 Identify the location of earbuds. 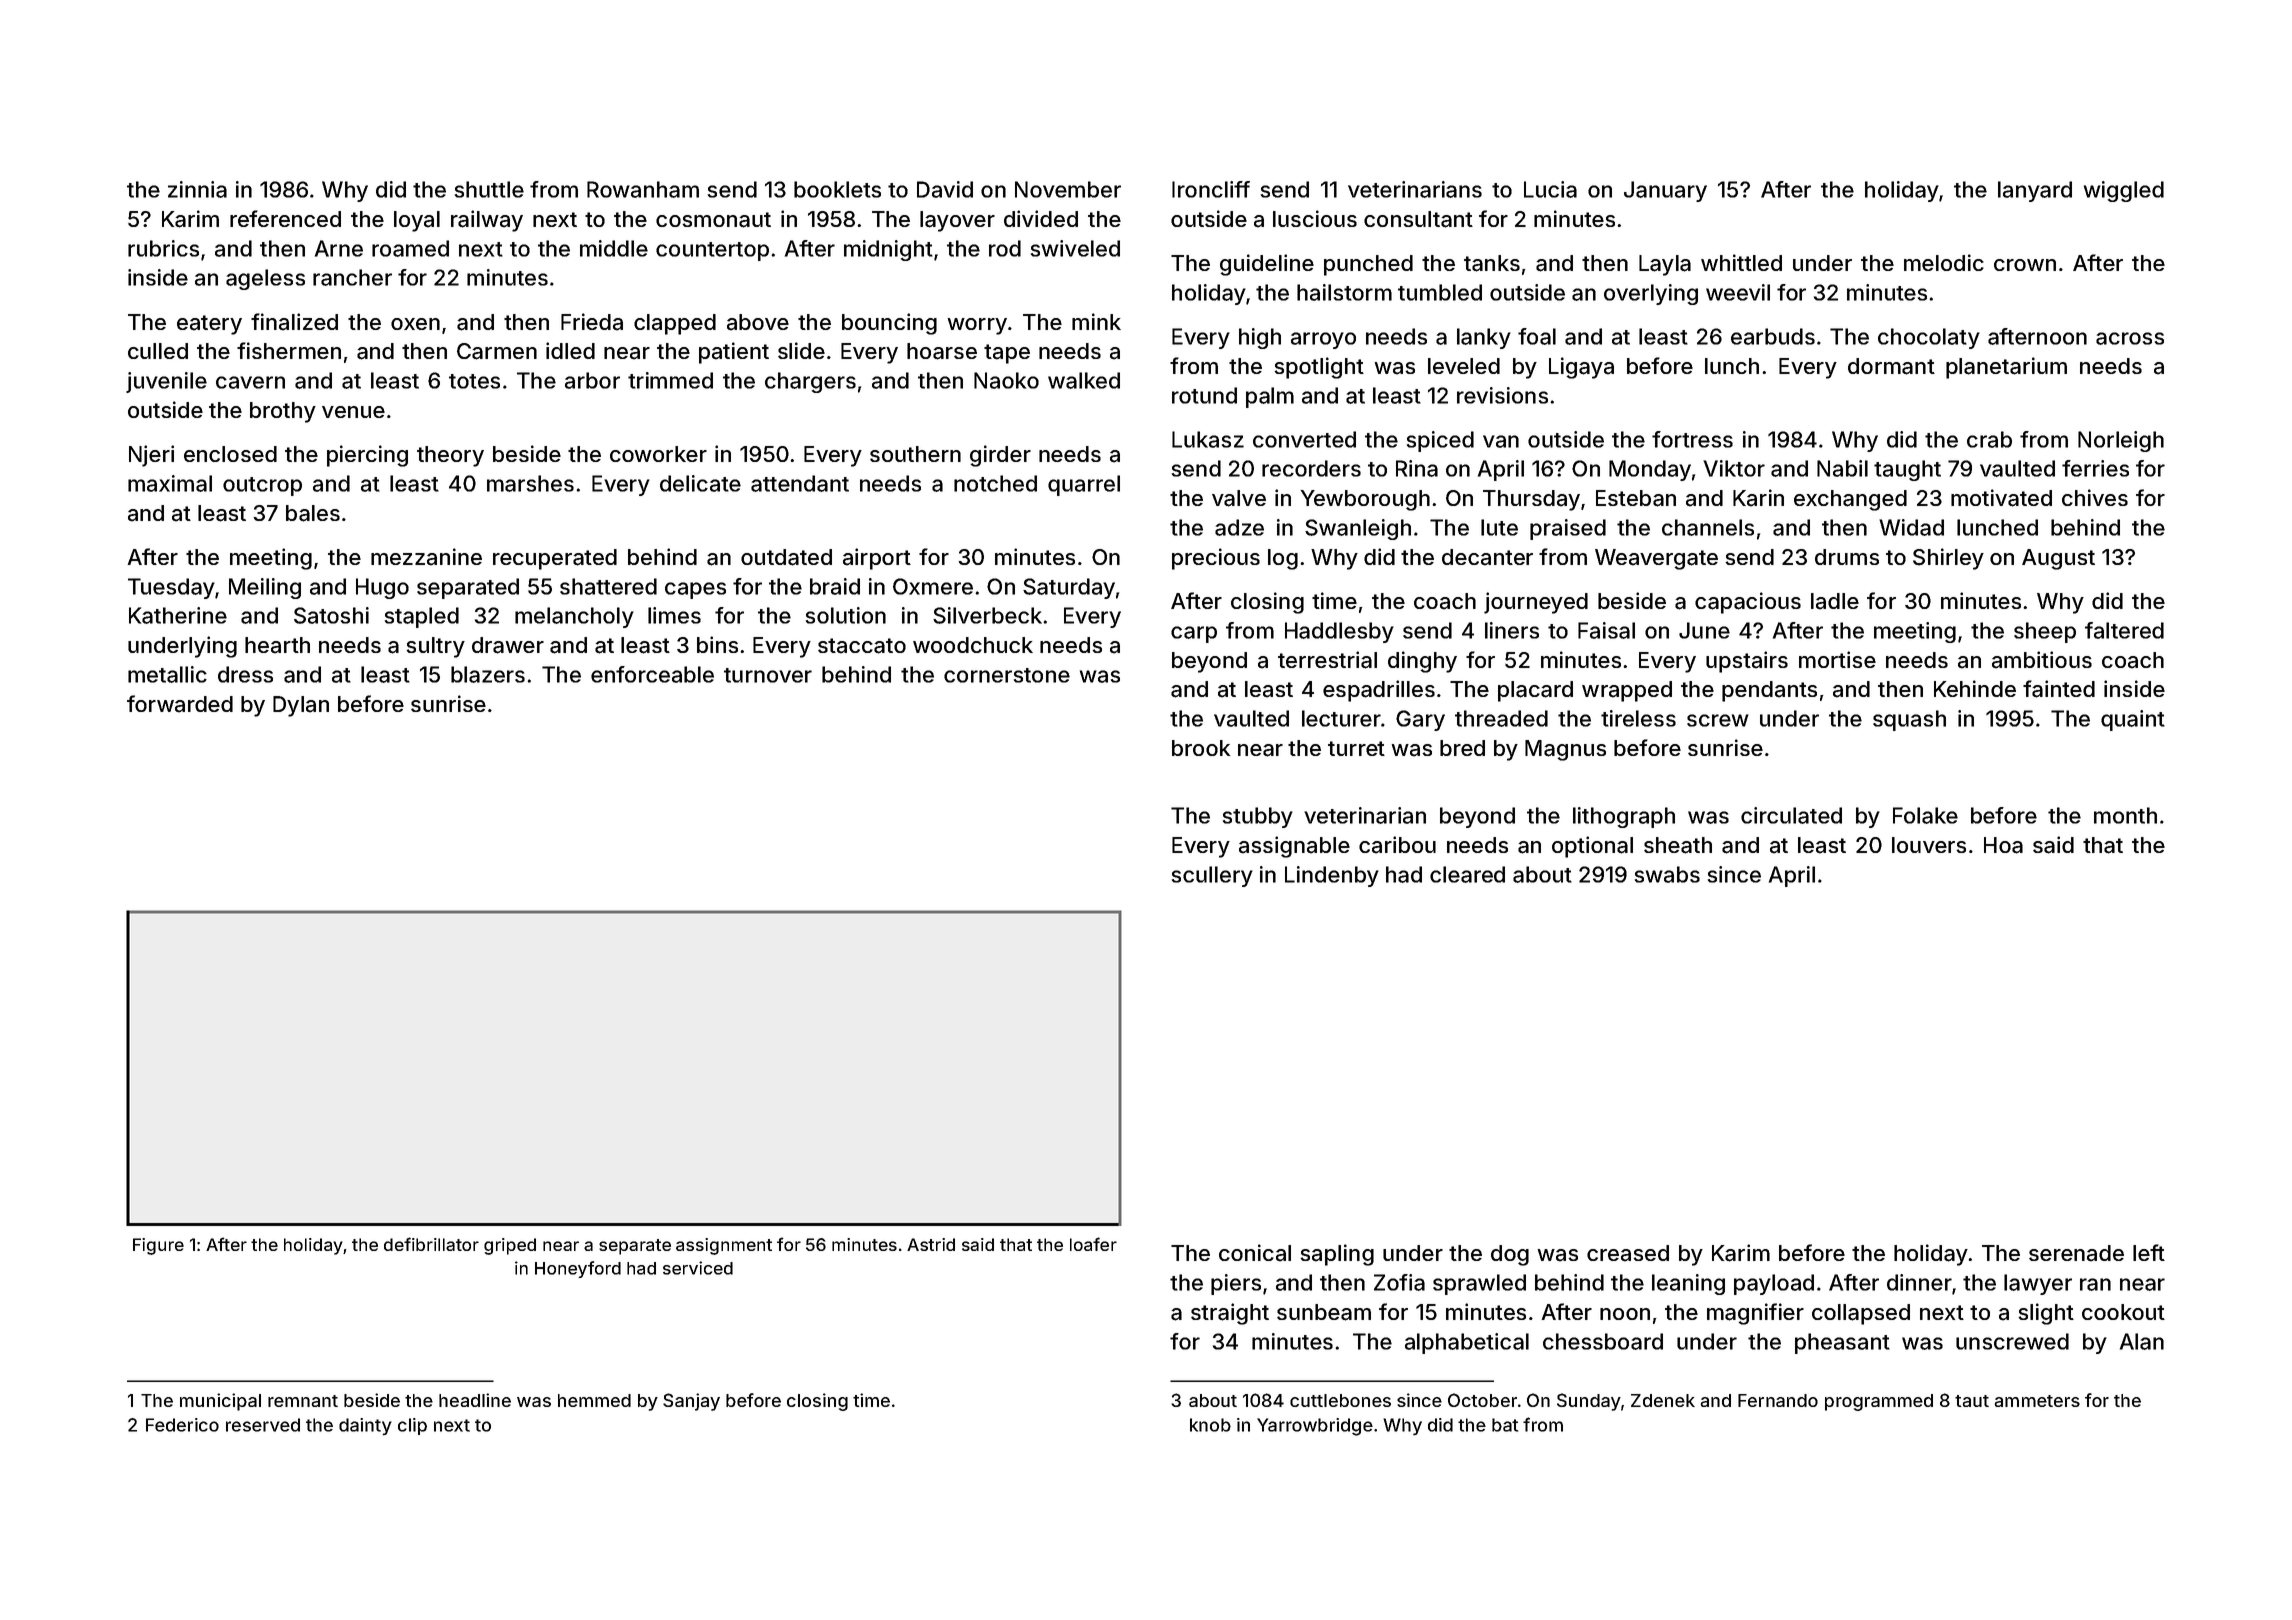
(1773, 336).
